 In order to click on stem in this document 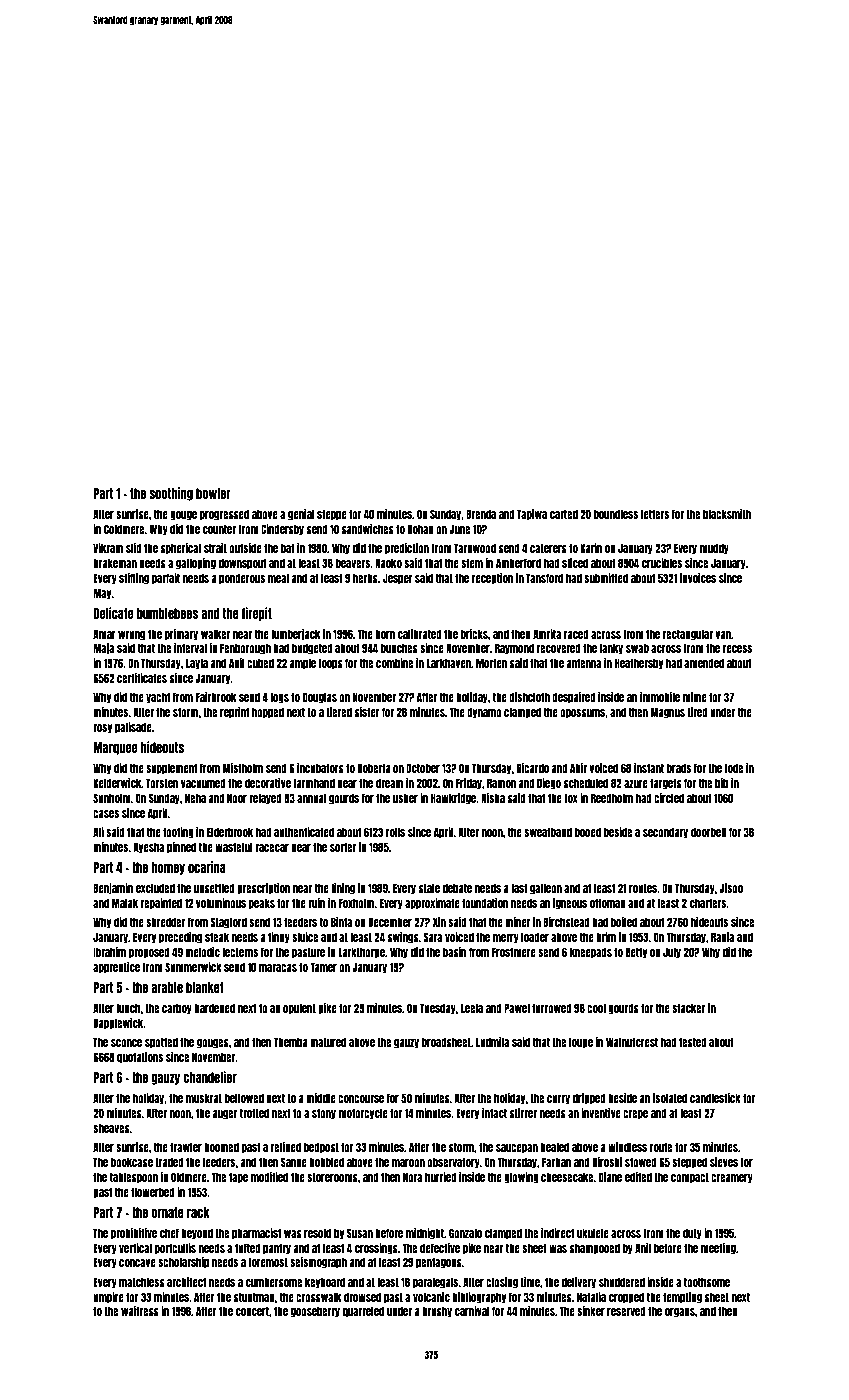, I will do `click(472, 563)`.
